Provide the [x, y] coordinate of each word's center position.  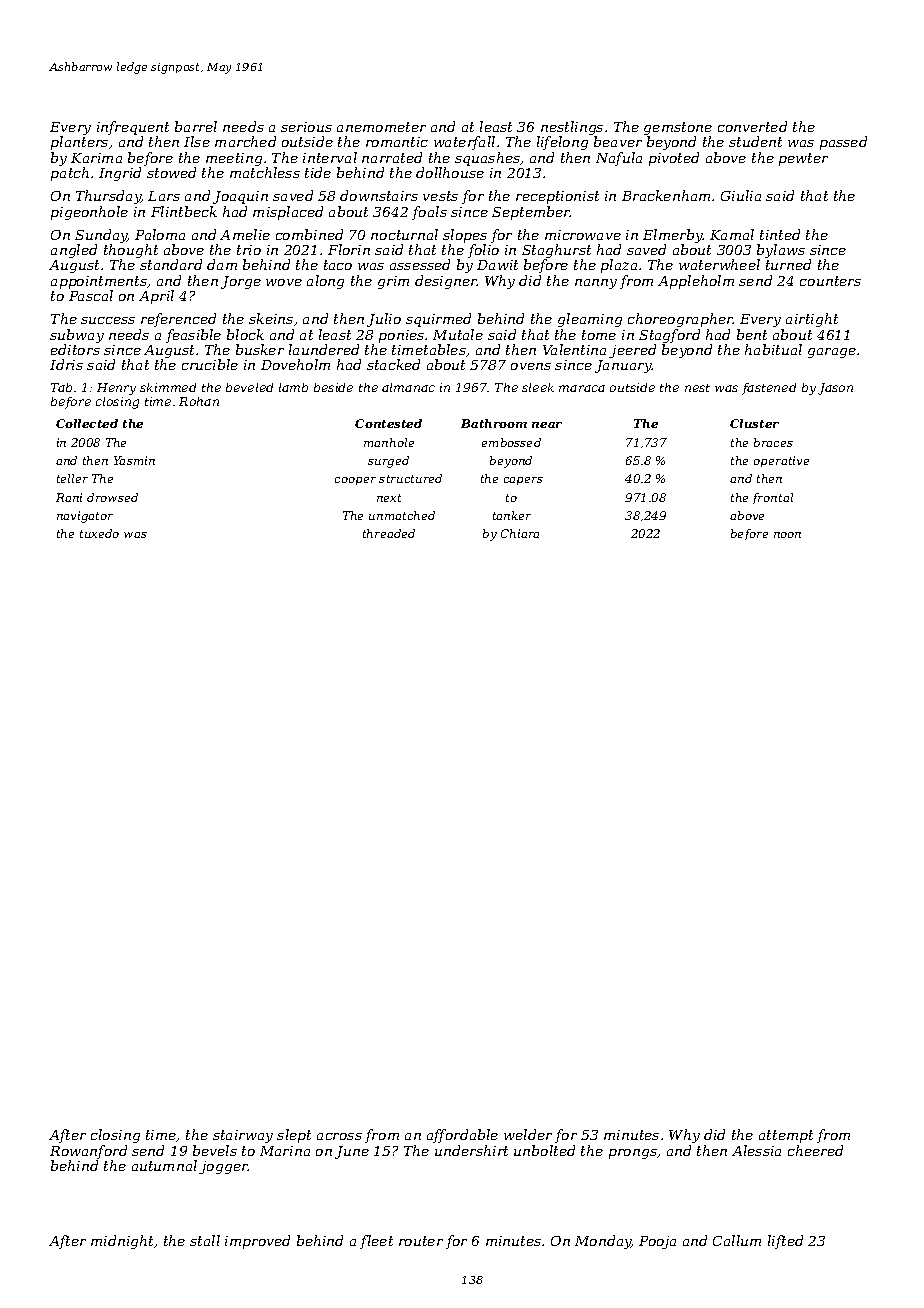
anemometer [381, 127]
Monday [603, 1242]
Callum [737, 1240]
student [755, 141]
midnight [123, 1242]
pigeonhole [89, 213]
